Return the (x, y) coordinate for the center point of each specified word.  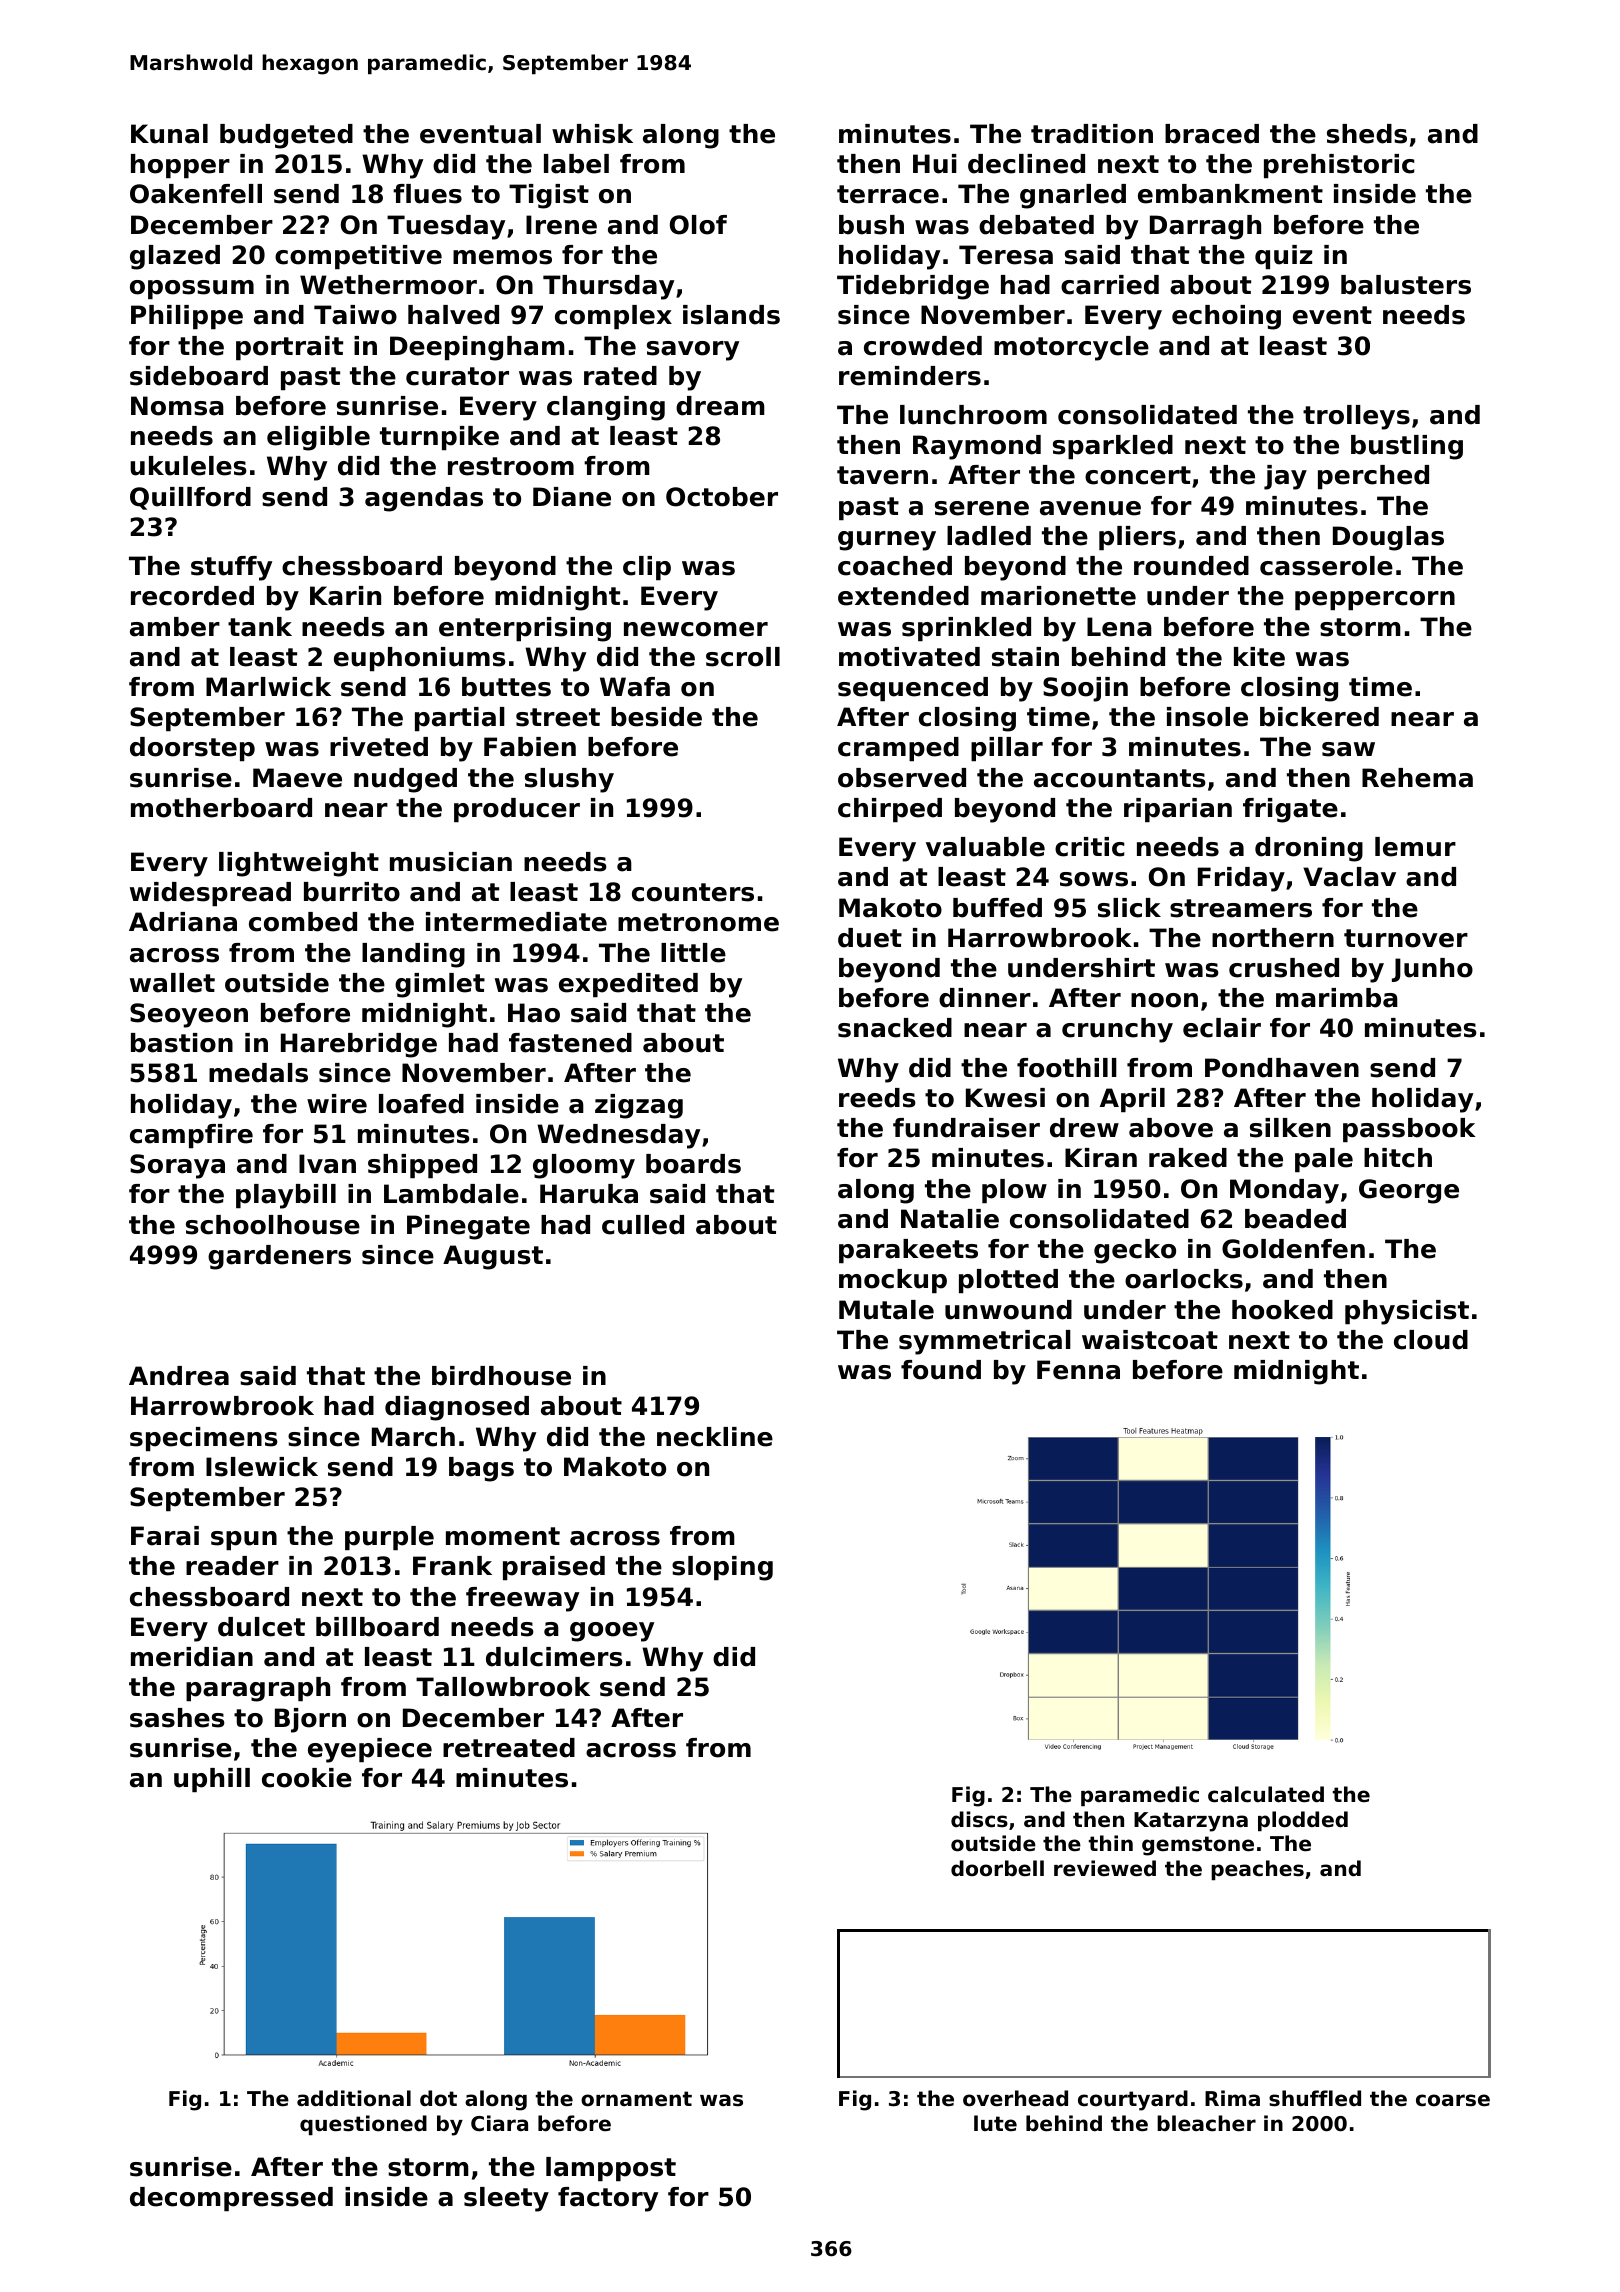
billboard (377, 1627)
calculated (1266, 1794)
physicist (1407, 1312)
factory (608, 2199)
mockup (893, 1281)
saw (1348, 749)
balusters (1406, 285)
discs (979, 1819)
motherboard (221, 808)
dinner (985, 998)
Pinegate (468, 1227)
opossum (192, 289)
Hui (935, 164)
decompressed (231, 2199)
